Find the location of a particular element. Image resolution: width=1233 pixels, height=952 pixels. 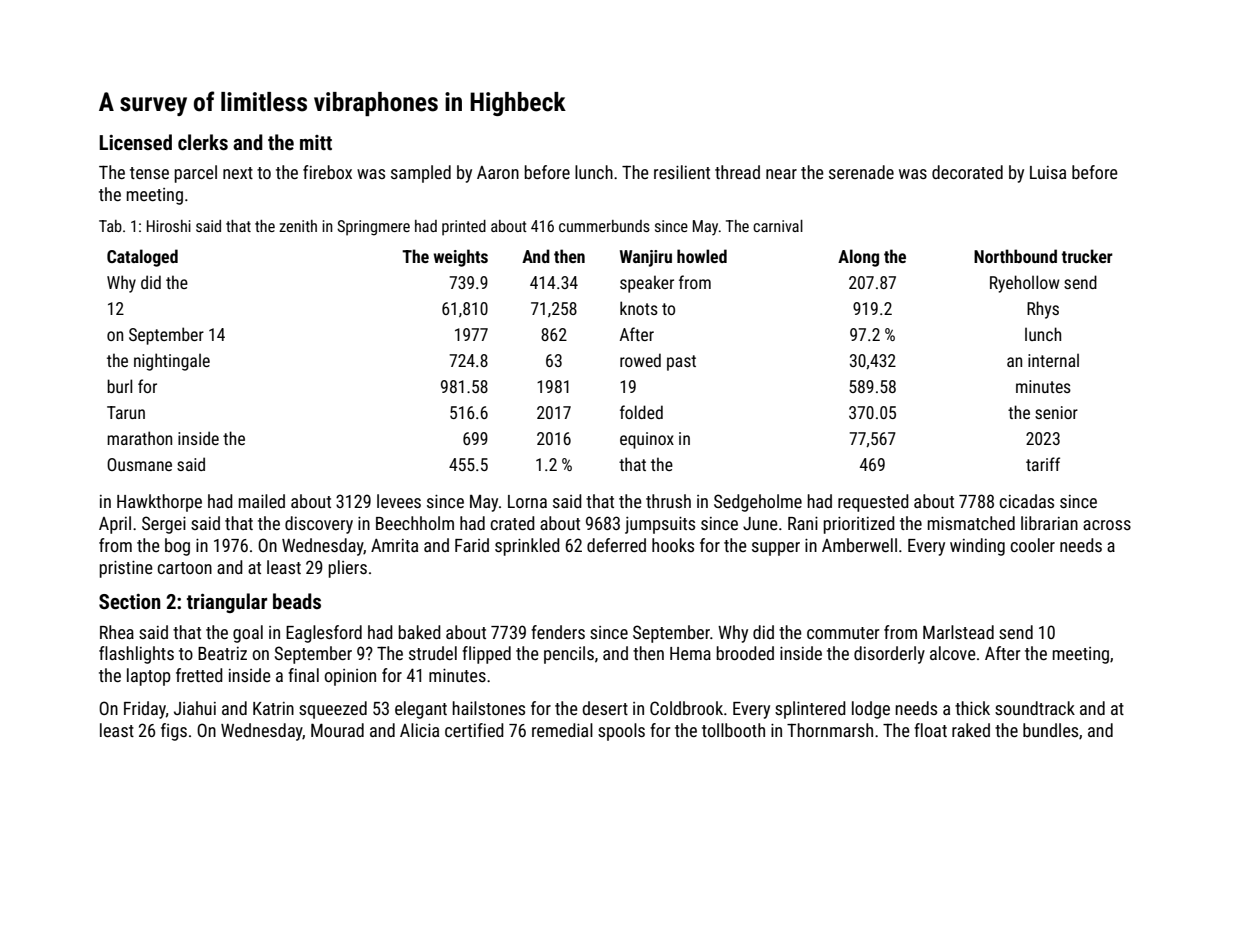

Tab is located at coordinates (110, 226).
